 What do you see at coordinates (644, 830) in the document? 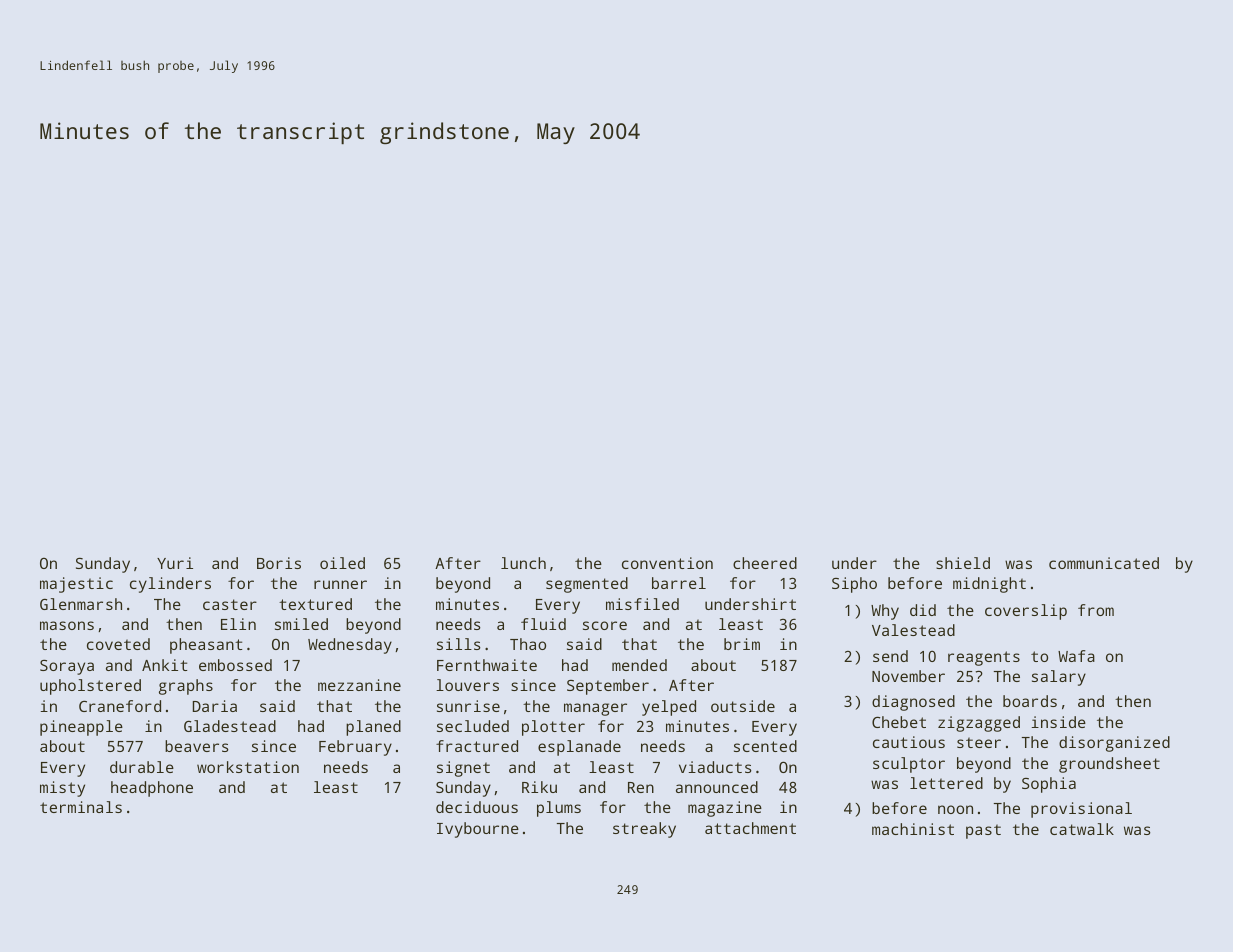
I see `streaky` at bounding box center [644, 830].
